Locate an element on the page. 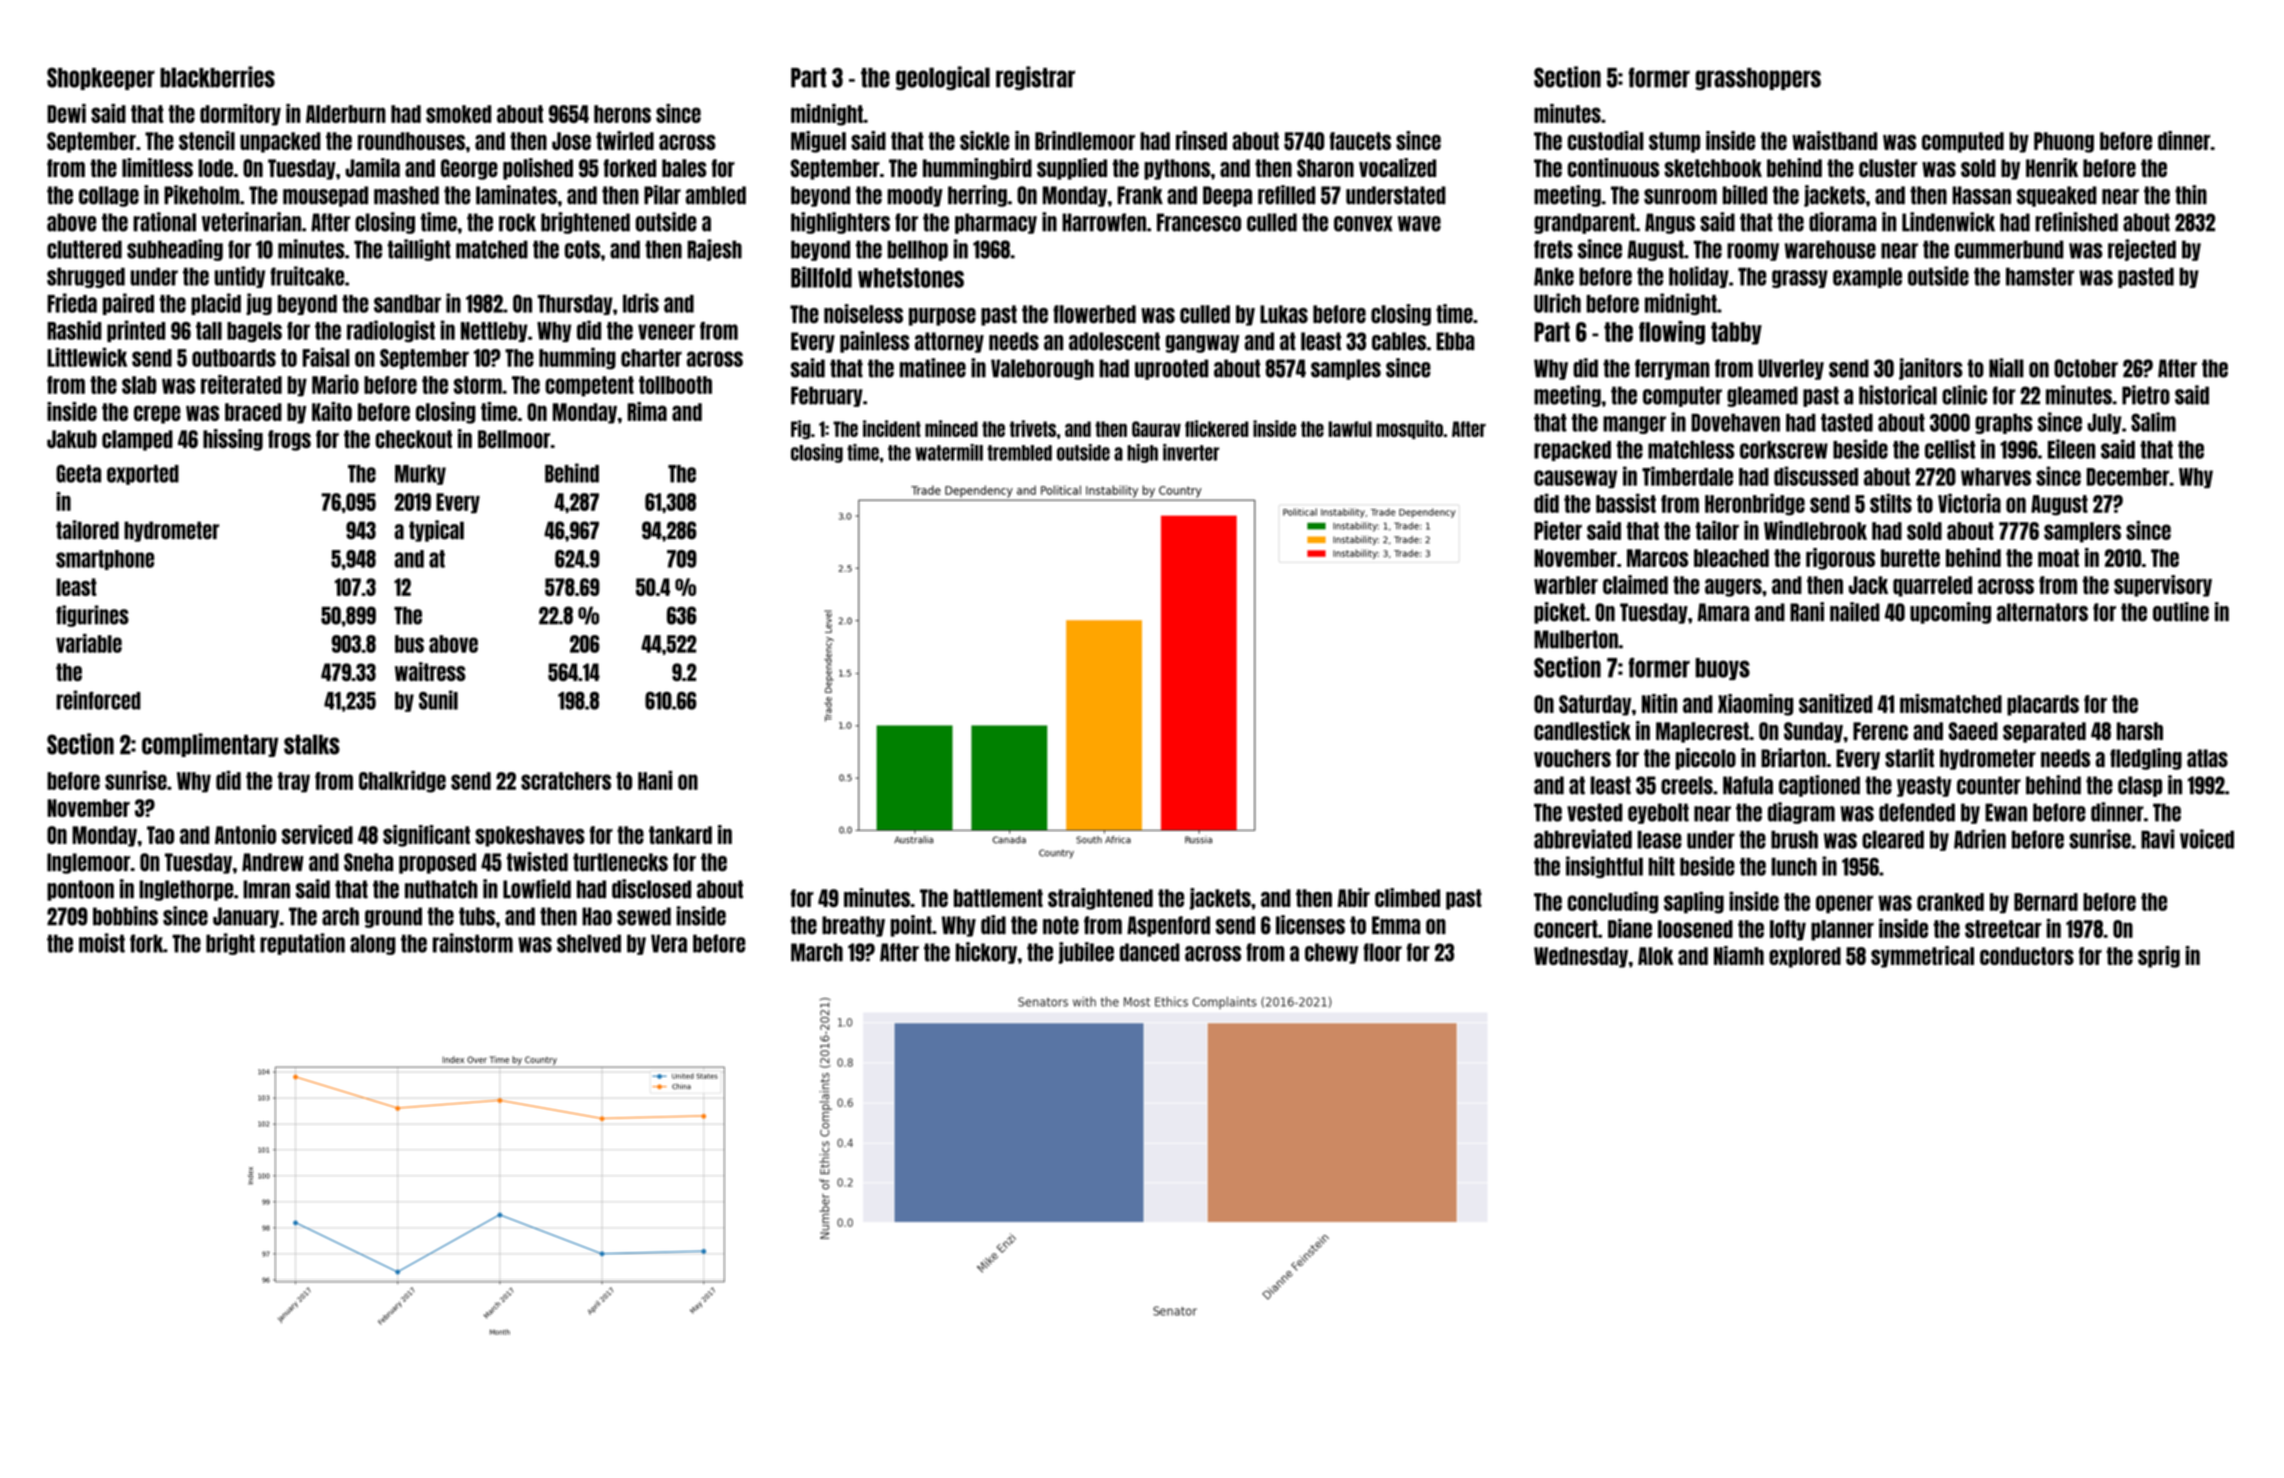 Image resolution: width=2284 pixels, height=1478 pixels. typical is located at coordinates (436, 531).
